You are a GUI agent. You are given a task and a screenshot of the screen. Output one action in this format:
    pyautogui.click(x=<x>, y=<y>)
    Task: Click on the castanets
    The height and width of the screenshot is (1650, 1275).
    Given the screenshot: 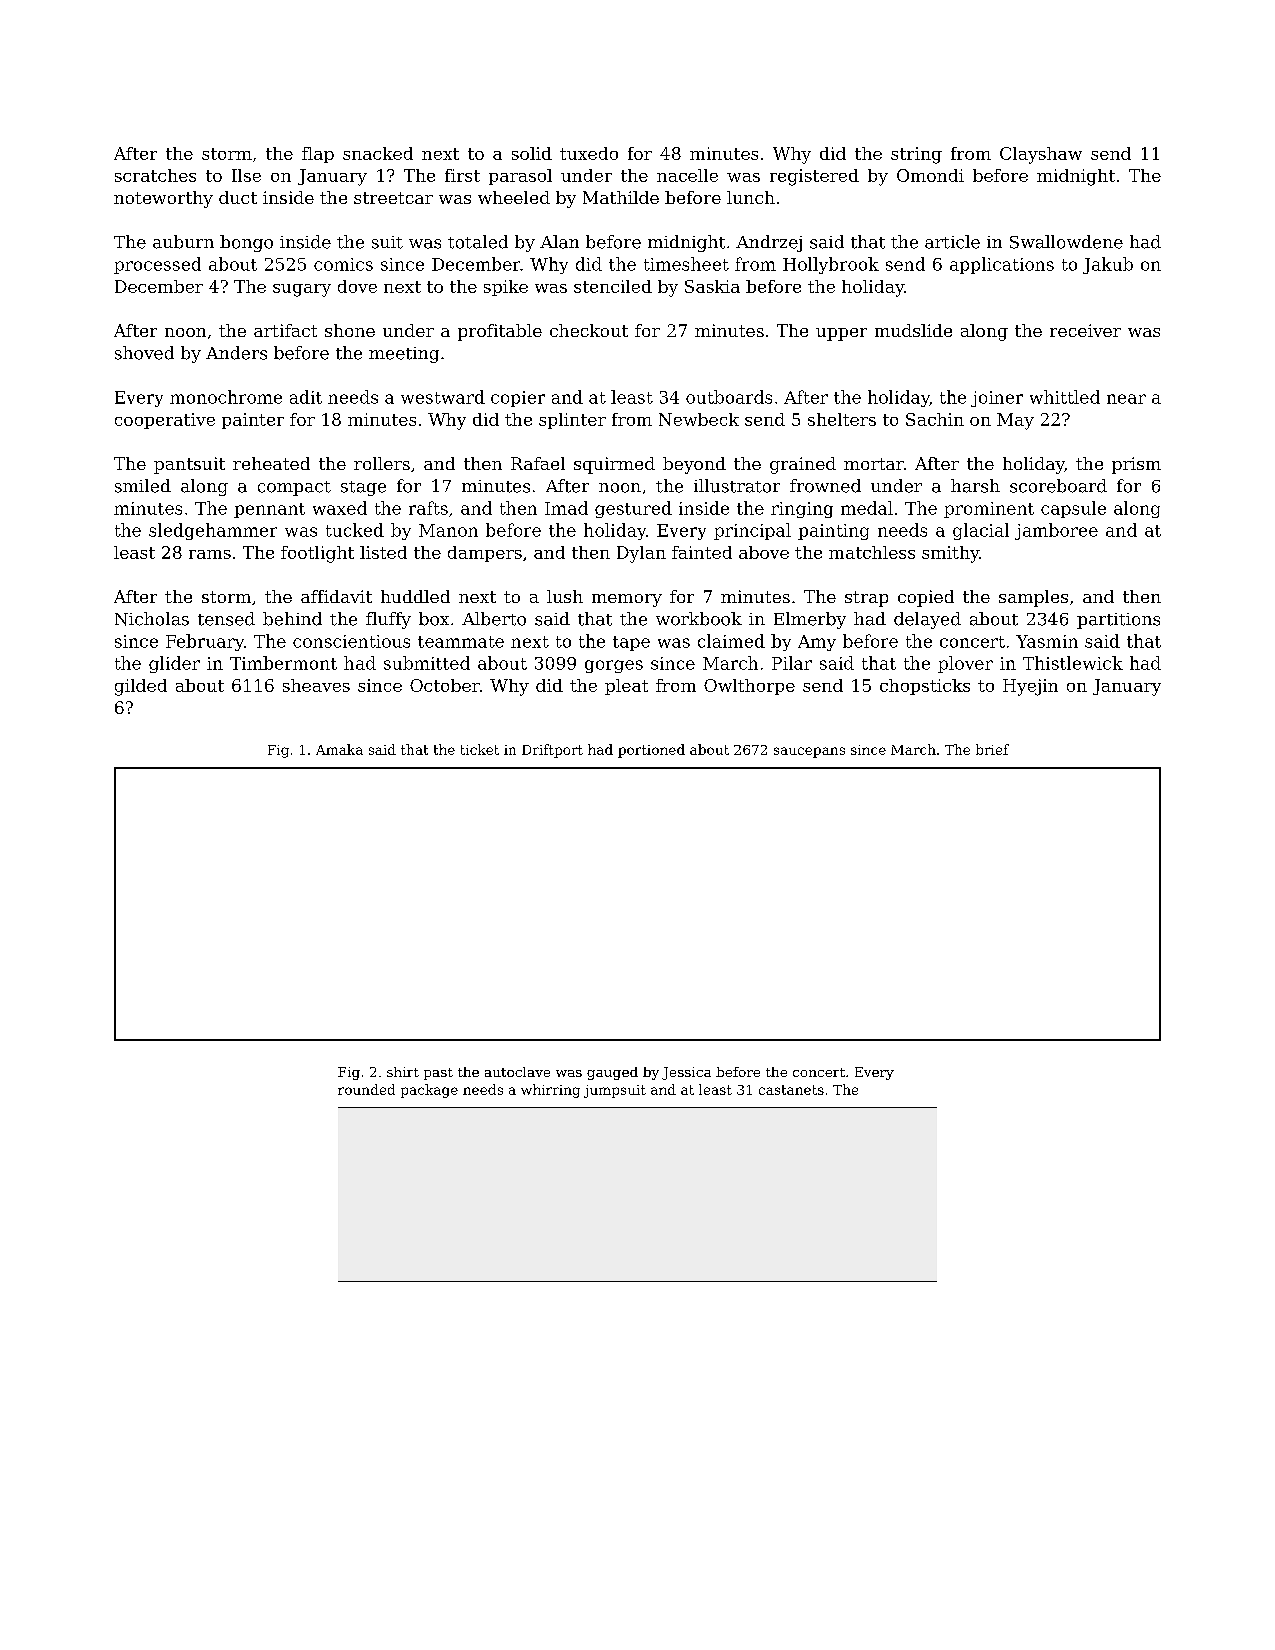 What is the action you would take?
    pyautogui.click(x=791, y=1090)
